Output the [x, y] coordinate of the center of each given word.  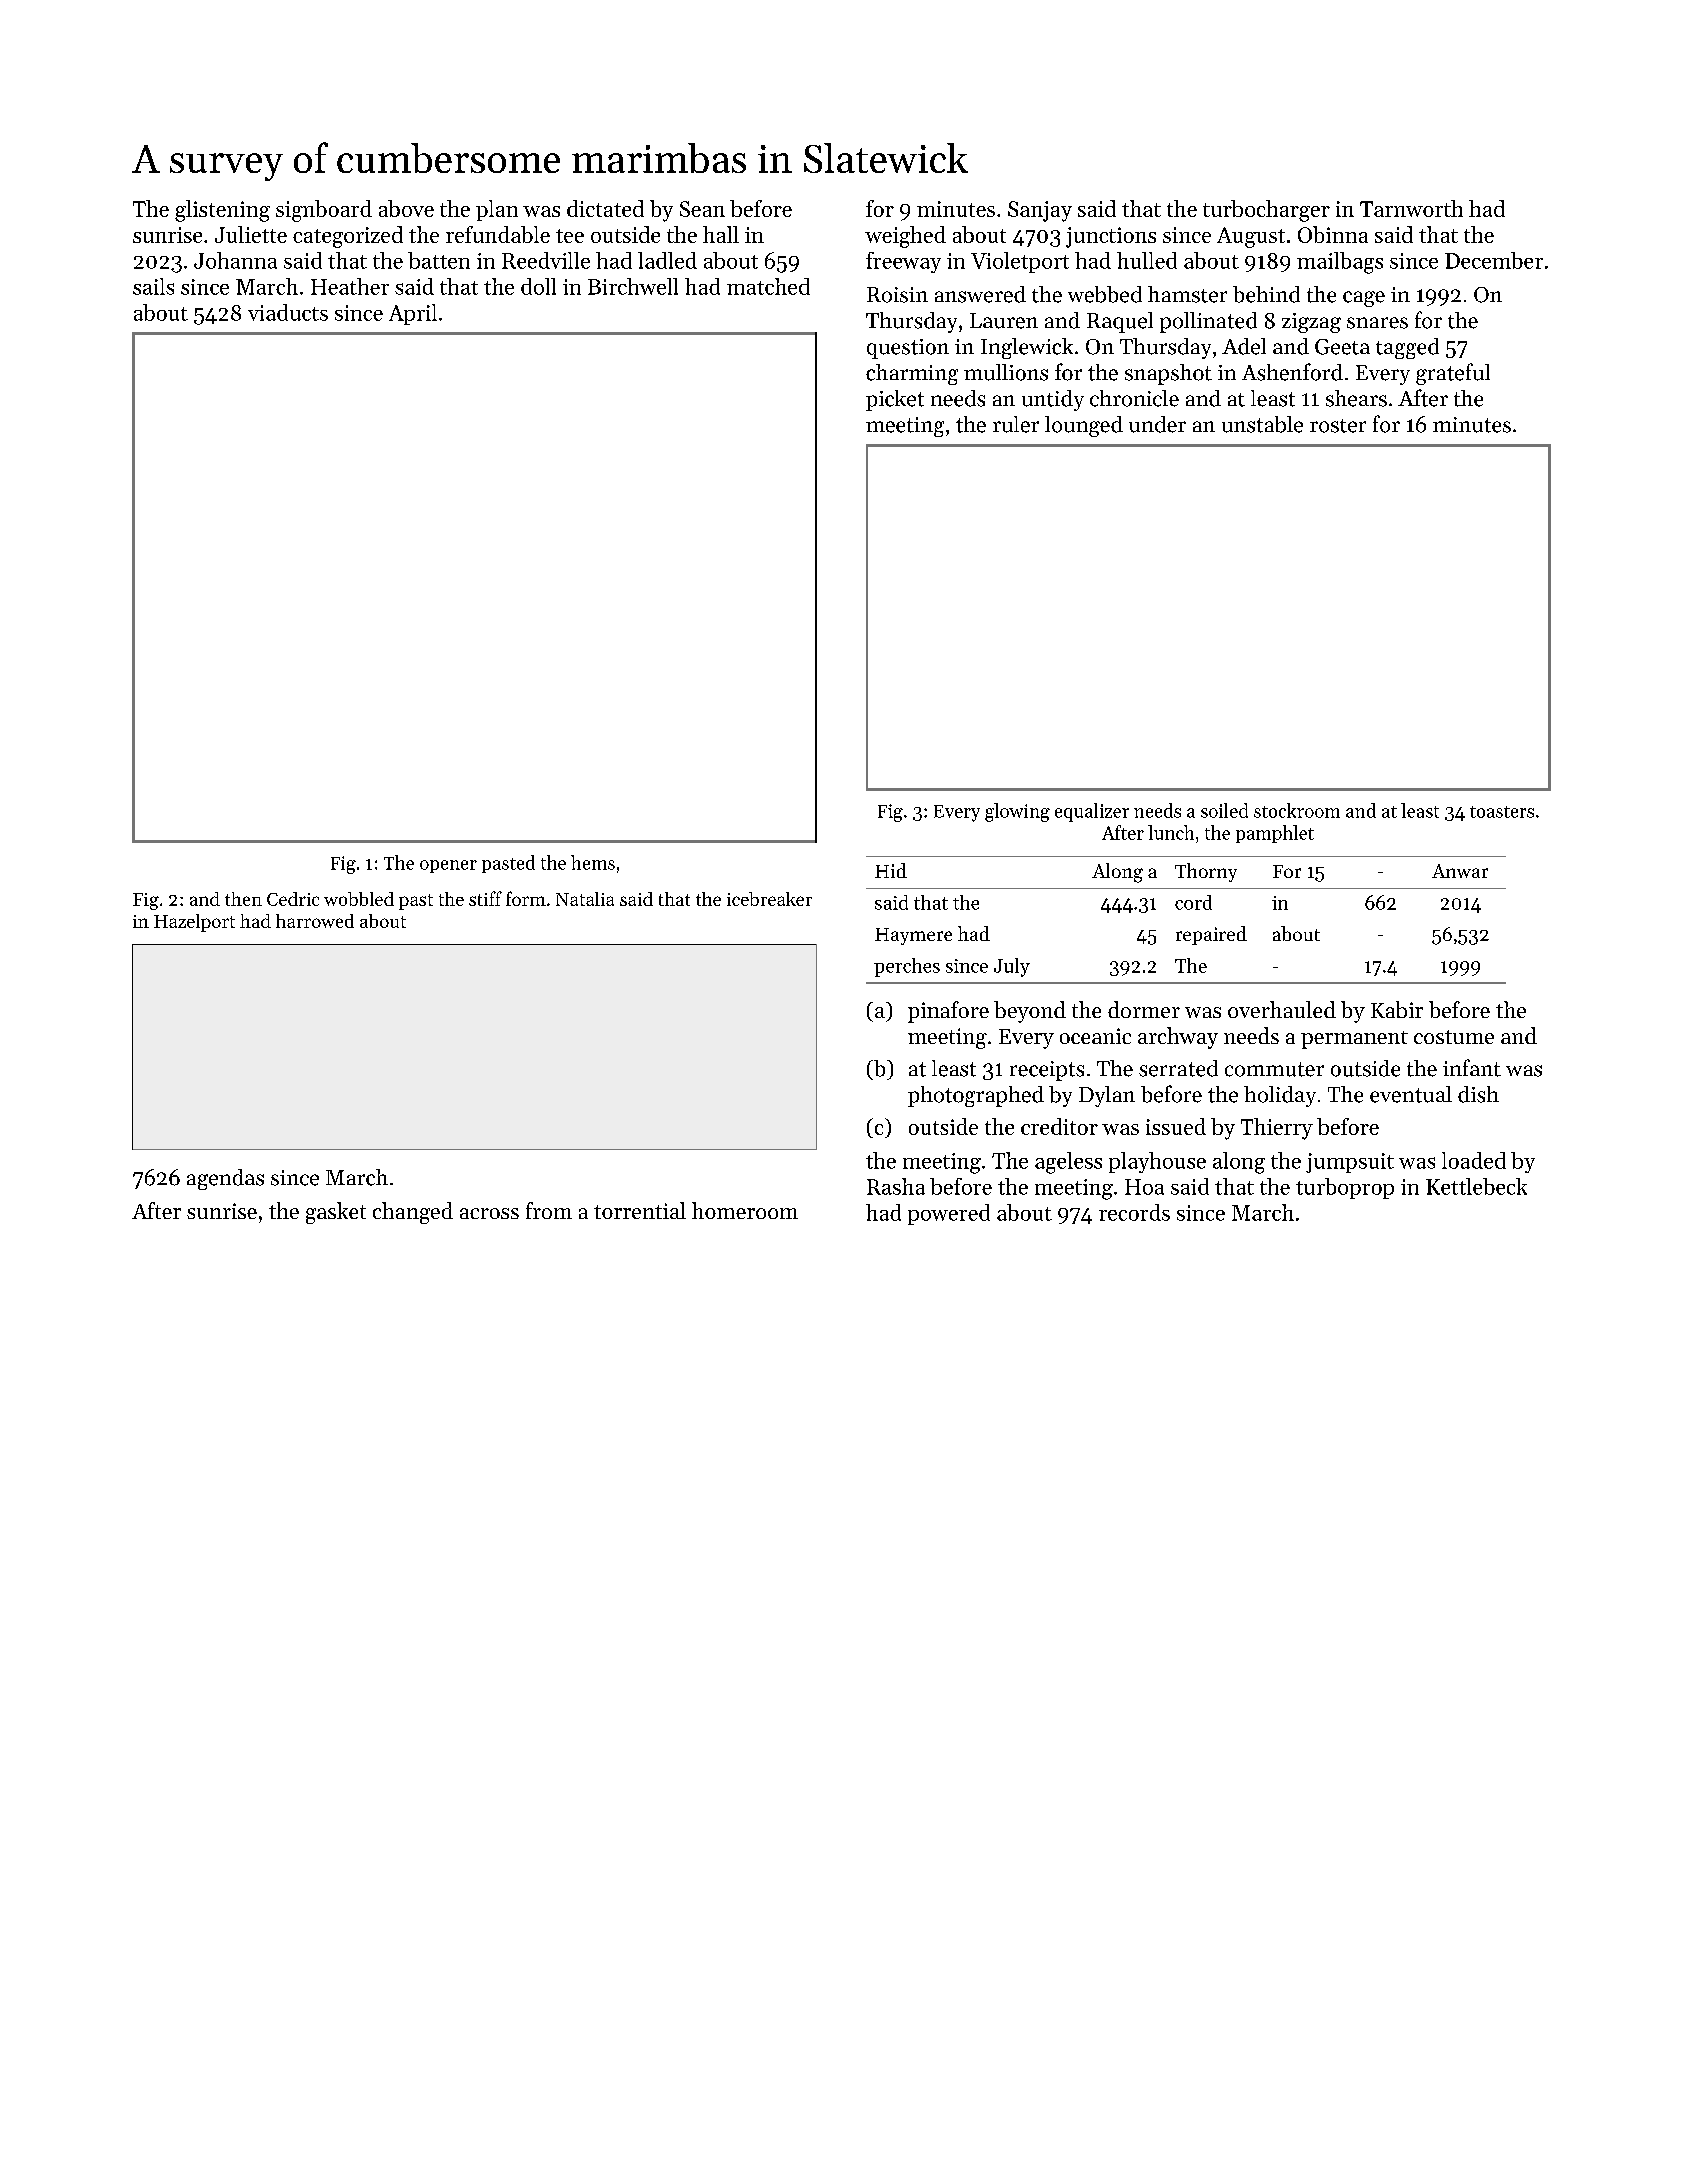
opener [448, 866]
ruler [1016, 424]
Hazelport [194, 923]
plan [497, 210]
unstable [1262, 424]
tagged [1407, 348]
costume [1454, 1037]
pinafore [948, 1012]
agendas [225, 1179]
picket [895, 400]
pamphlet [1275, 834]
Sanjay [1040, 211]
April [413, 314]
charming [912, 374]
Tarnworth [1411, 208]
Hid [891, 870]
